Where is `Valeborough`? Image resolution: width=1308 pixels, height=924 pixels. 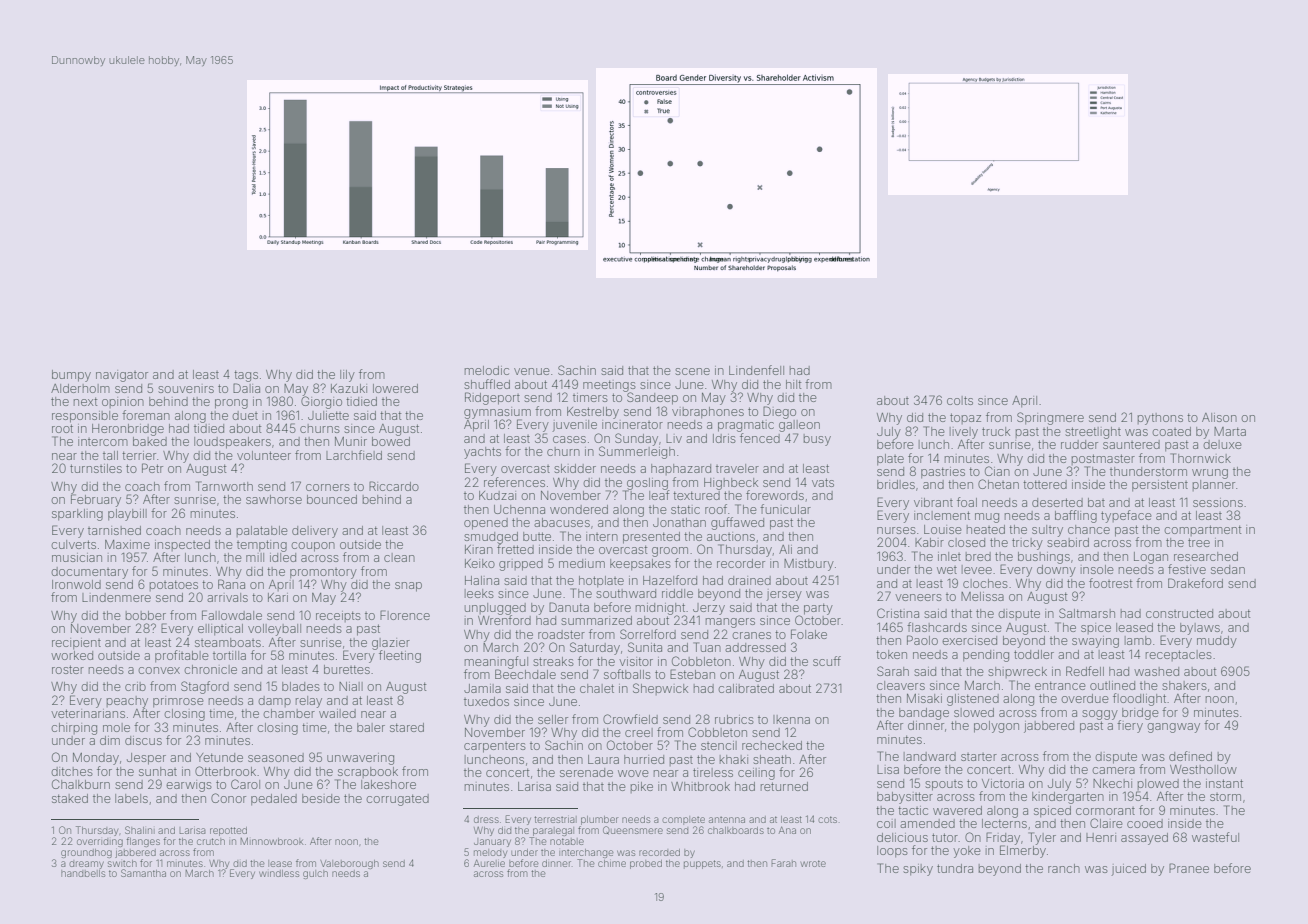 Valeborough is located at coordinates (349, 864).
